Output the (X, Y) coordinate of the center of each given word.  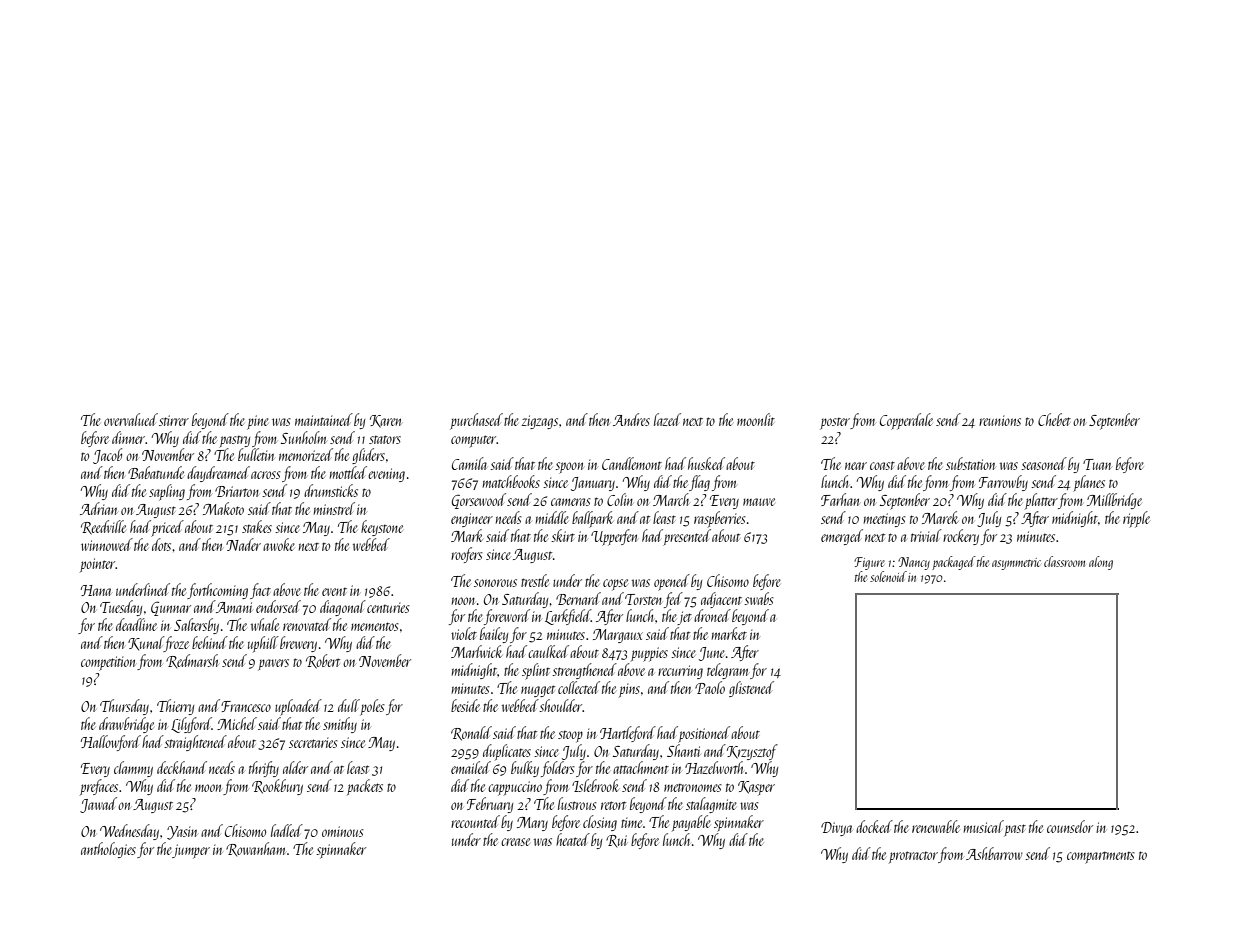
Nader (243, 544)
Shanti (684, 750)
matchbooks (511, 481)
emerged (842, 537)
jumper (191, 851)
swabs (759, 598)
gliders (368, 456)
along (1101, 563)
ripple (1136, 519)
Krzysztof (752, 752)
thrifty (264, 769)
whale (265, 624)
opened (672, 582)
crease (515, 842)
